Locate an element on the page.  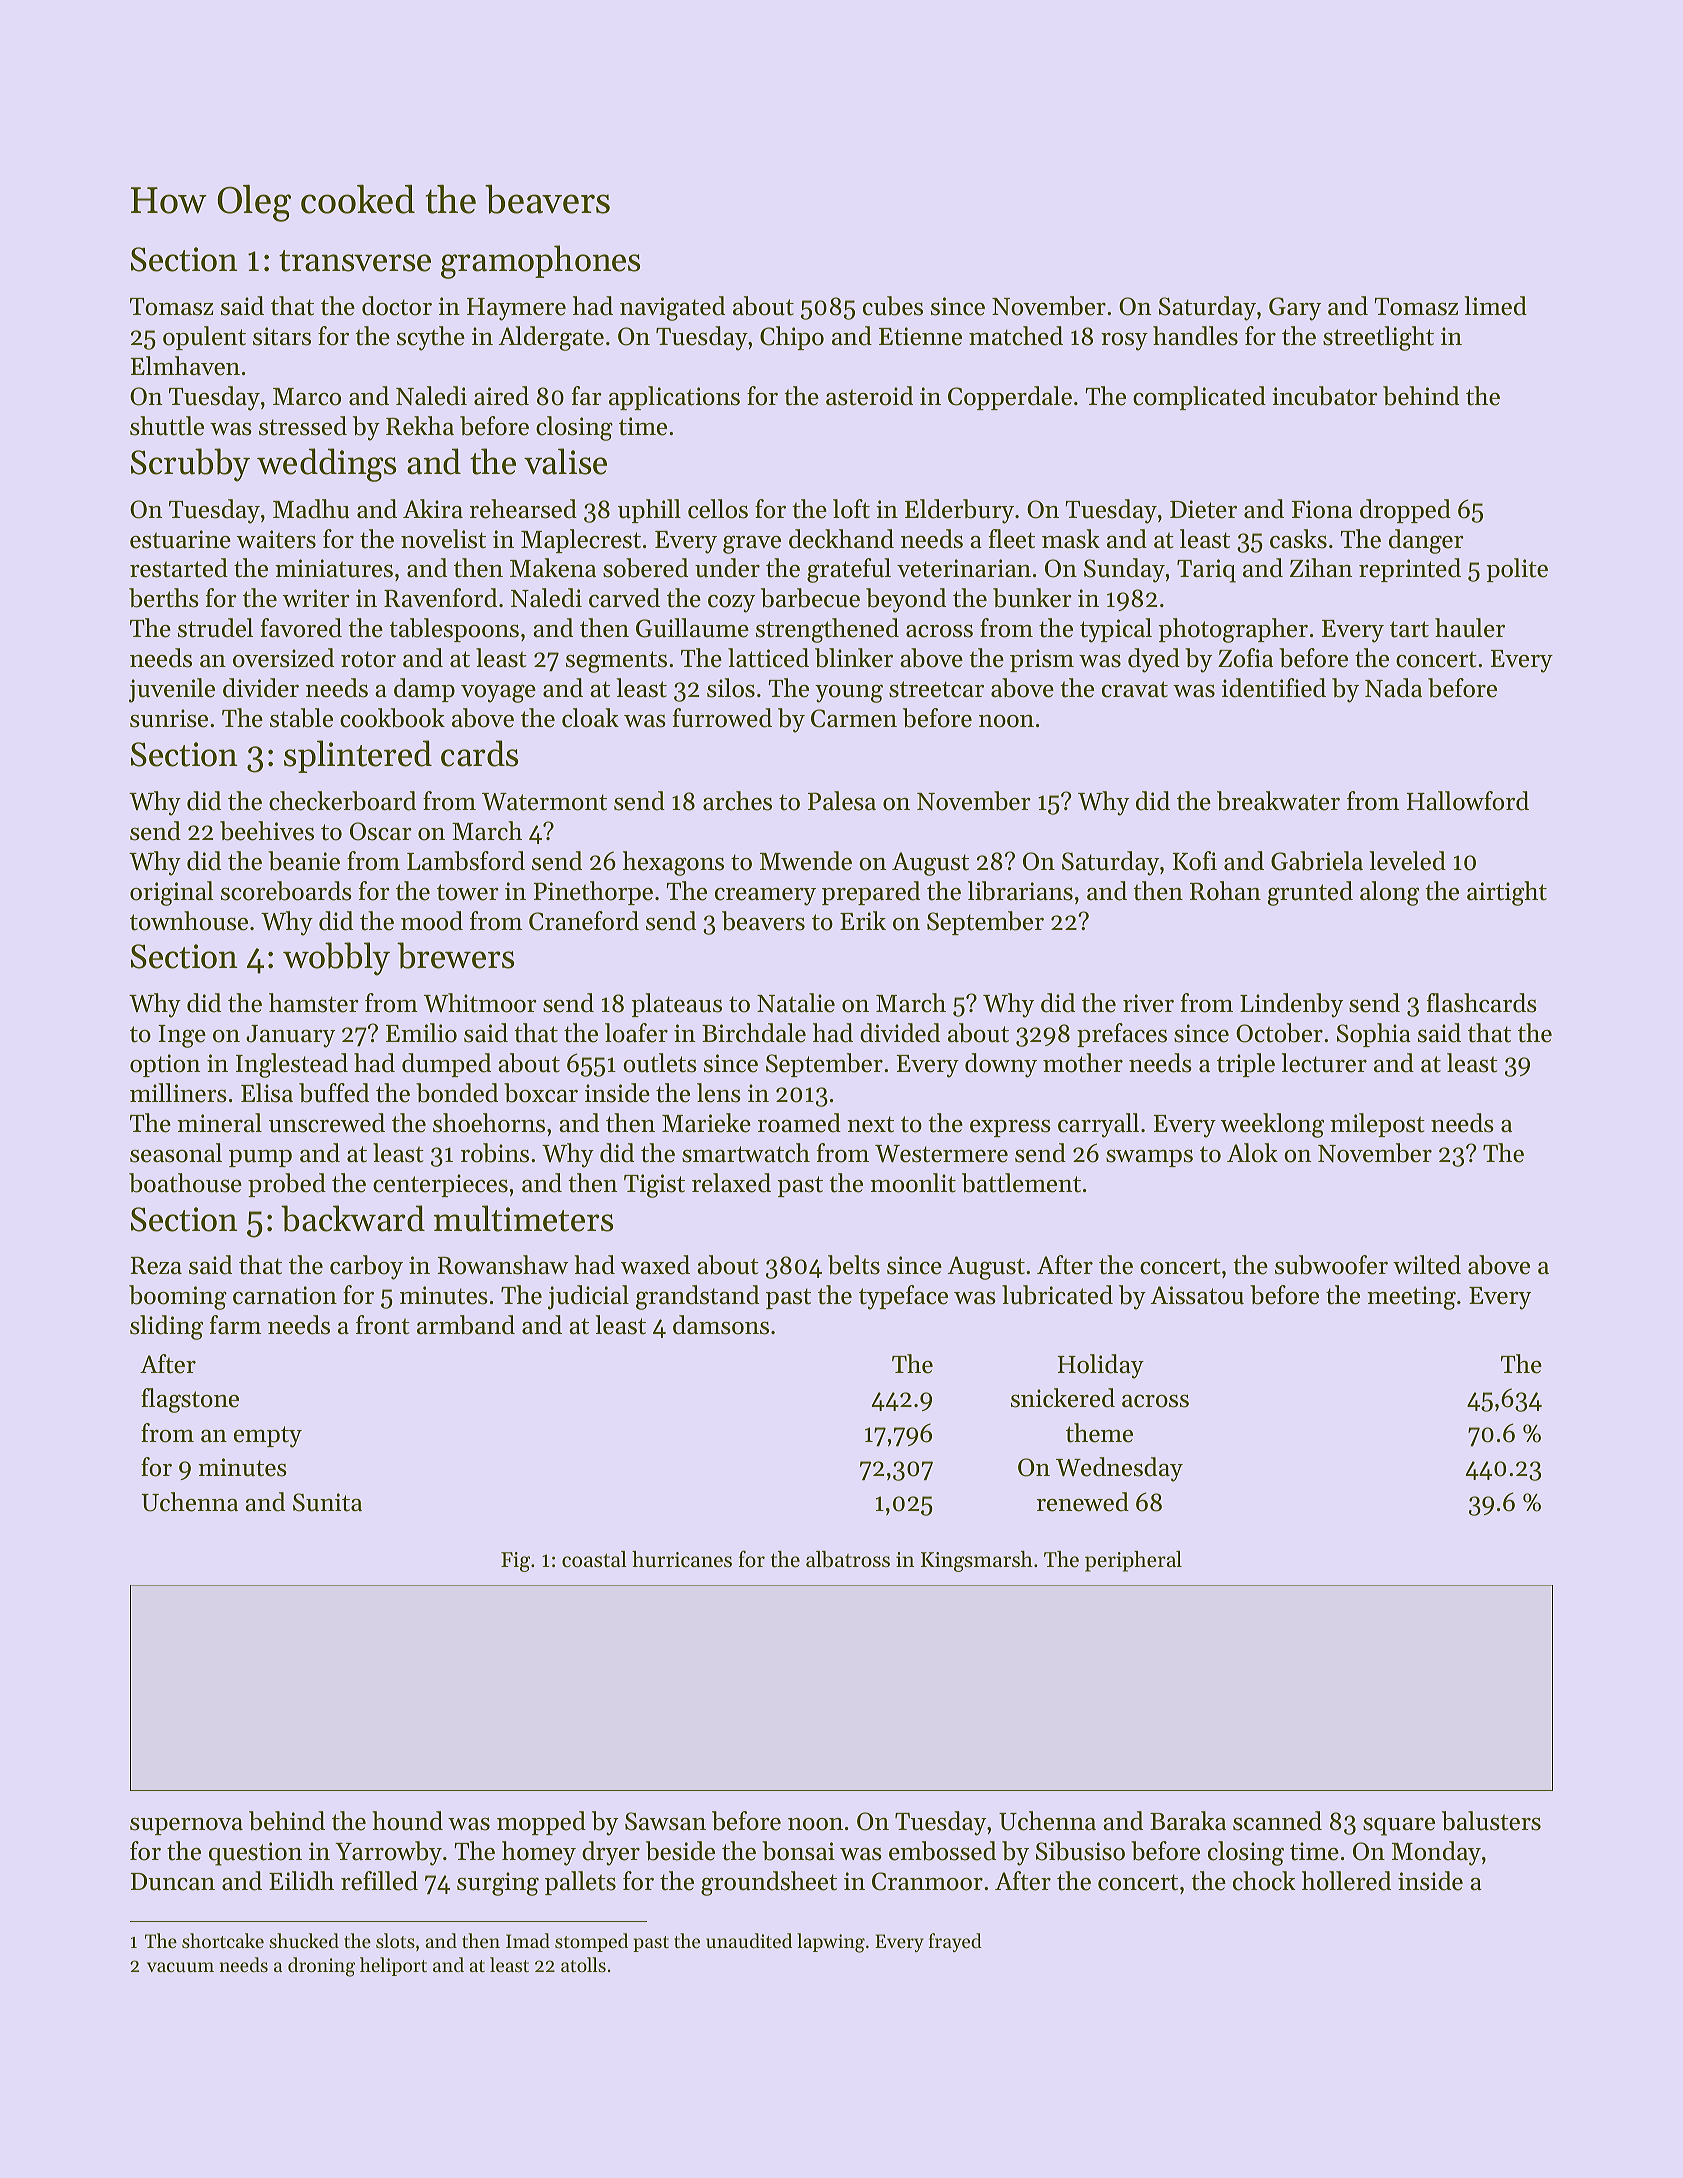
cubes is located at coordinates (893, 306).
